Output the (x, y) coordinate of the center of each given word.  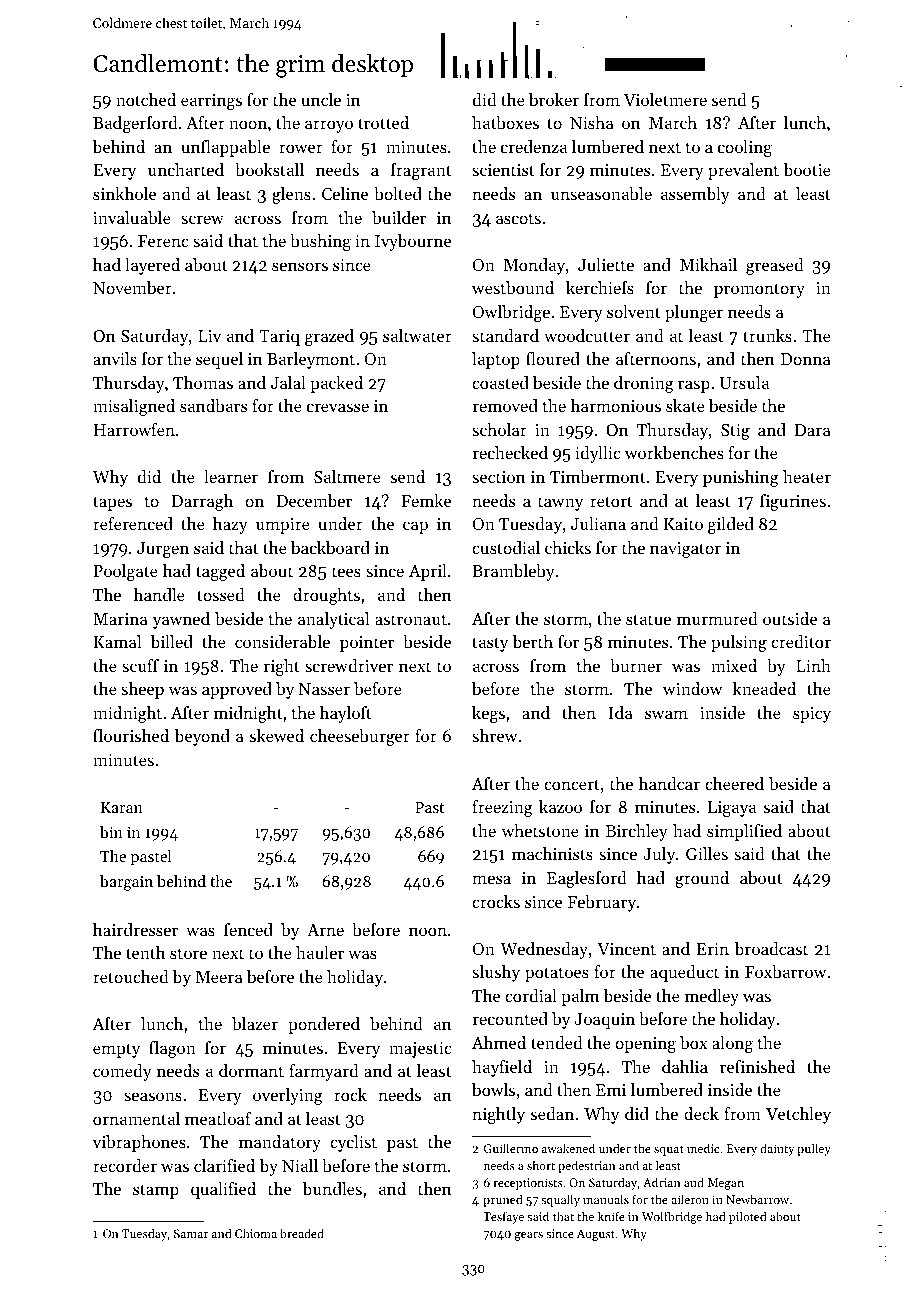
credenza (534, 146)
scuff (140, 665)
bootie (807, 169)
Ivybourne (413, 242)
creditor (801, 641)
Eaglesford (587, 879)
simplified (744, 832)
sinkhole (124, 193)
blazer (255, 1023)
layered (152, 266)
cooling (745, 148)
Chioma (256, 1233)
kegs (488, 714)
